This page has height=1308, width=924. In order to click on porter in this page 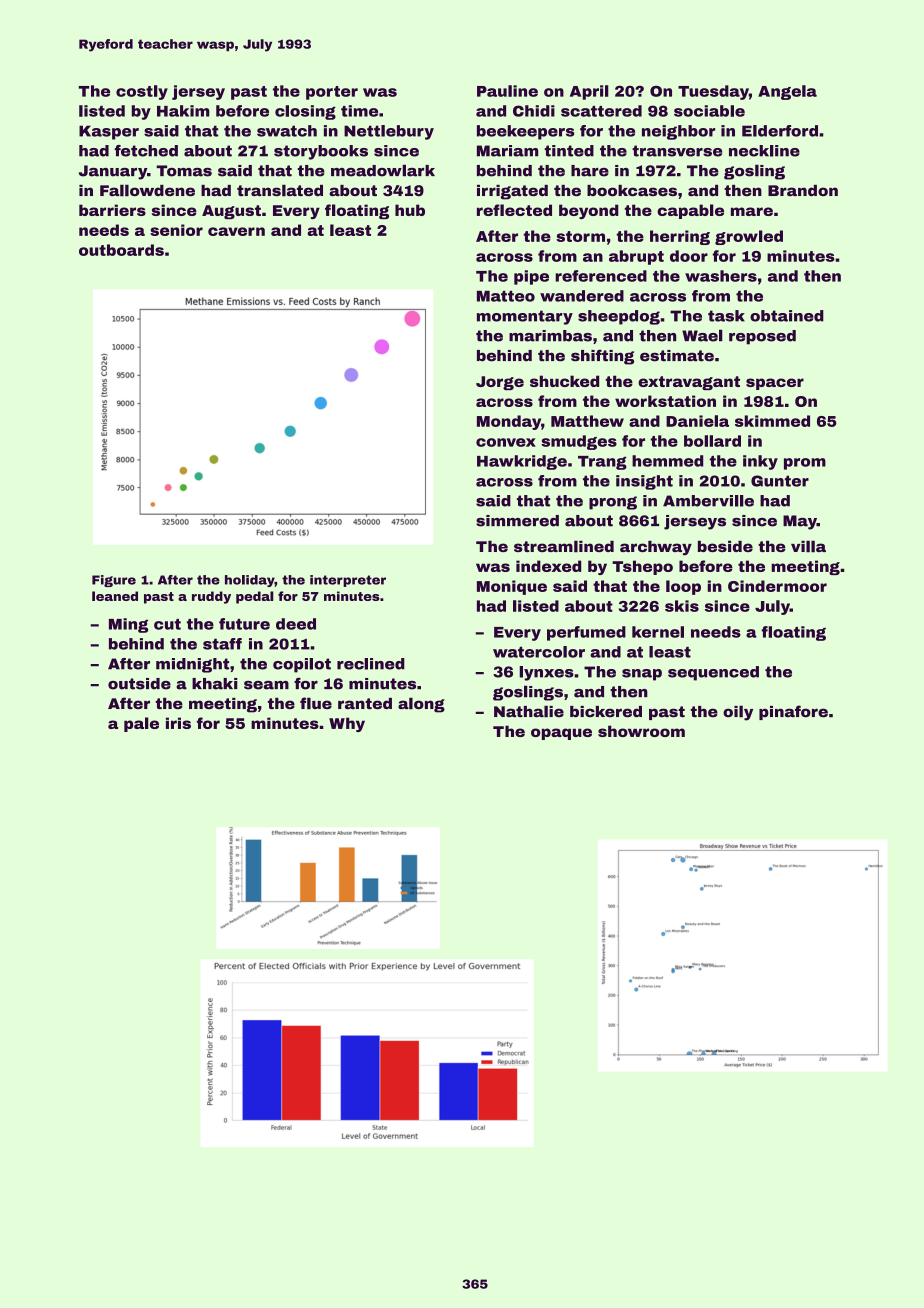, I will do `click(332, 93)`.
